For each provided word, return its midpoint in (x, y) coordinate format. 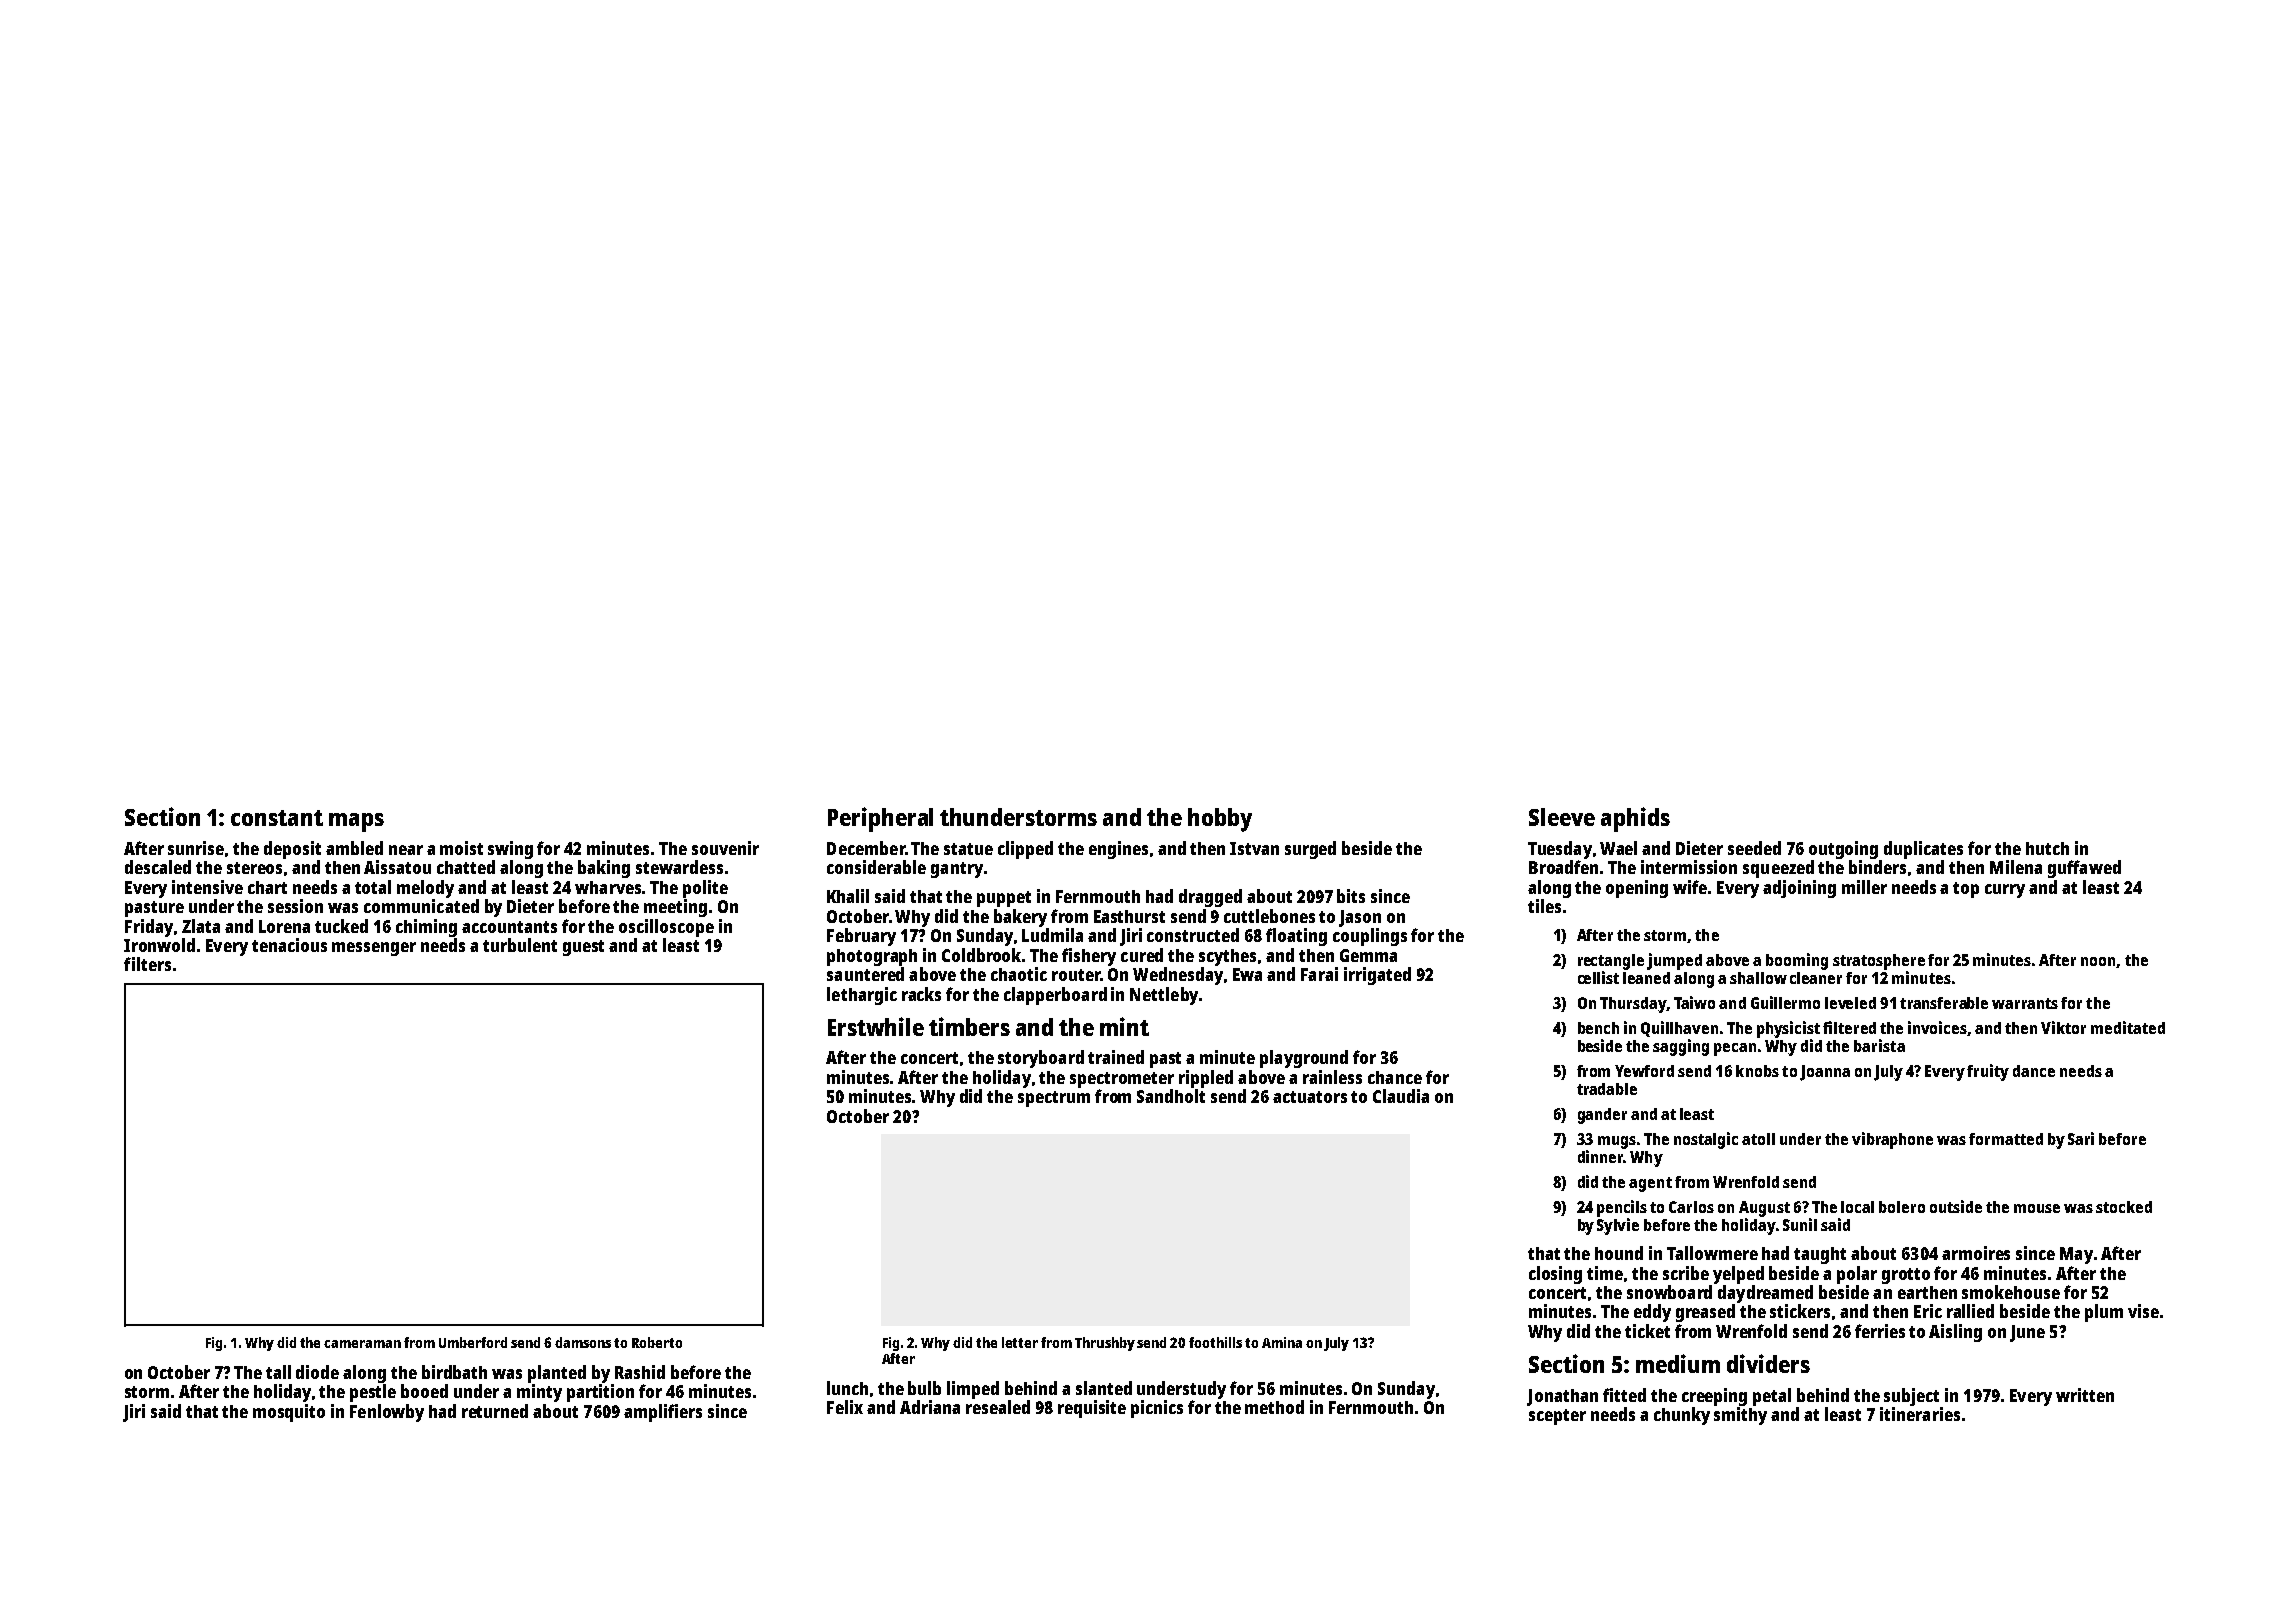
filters (147, 964)
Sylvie (1618, 1226)
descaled (158, 867)
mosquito (289, 1413)
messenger (374, 949)
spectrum (1054, 1099)
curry (2005, 891)
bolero (1902, 1207)
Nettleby (1164, 996)
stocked (2124, 1207)
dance (2034, 1071)
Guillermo (1785, 1002)
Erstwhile (876, 1026)
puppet (1004, 899)
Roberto (657, 1342)
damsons (583, 1342)
